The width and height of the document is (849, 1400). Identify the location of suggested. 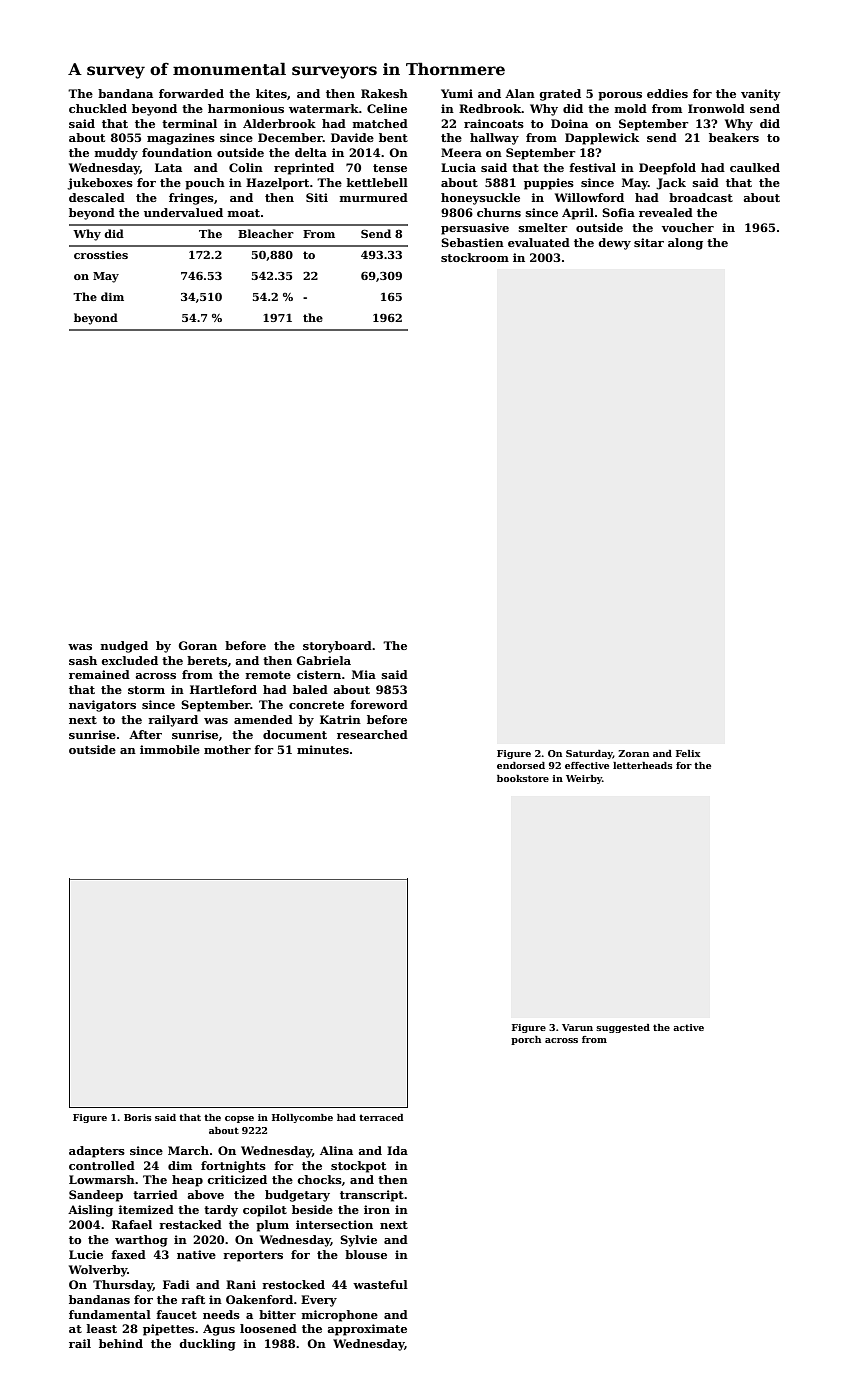
(623, 1028).
